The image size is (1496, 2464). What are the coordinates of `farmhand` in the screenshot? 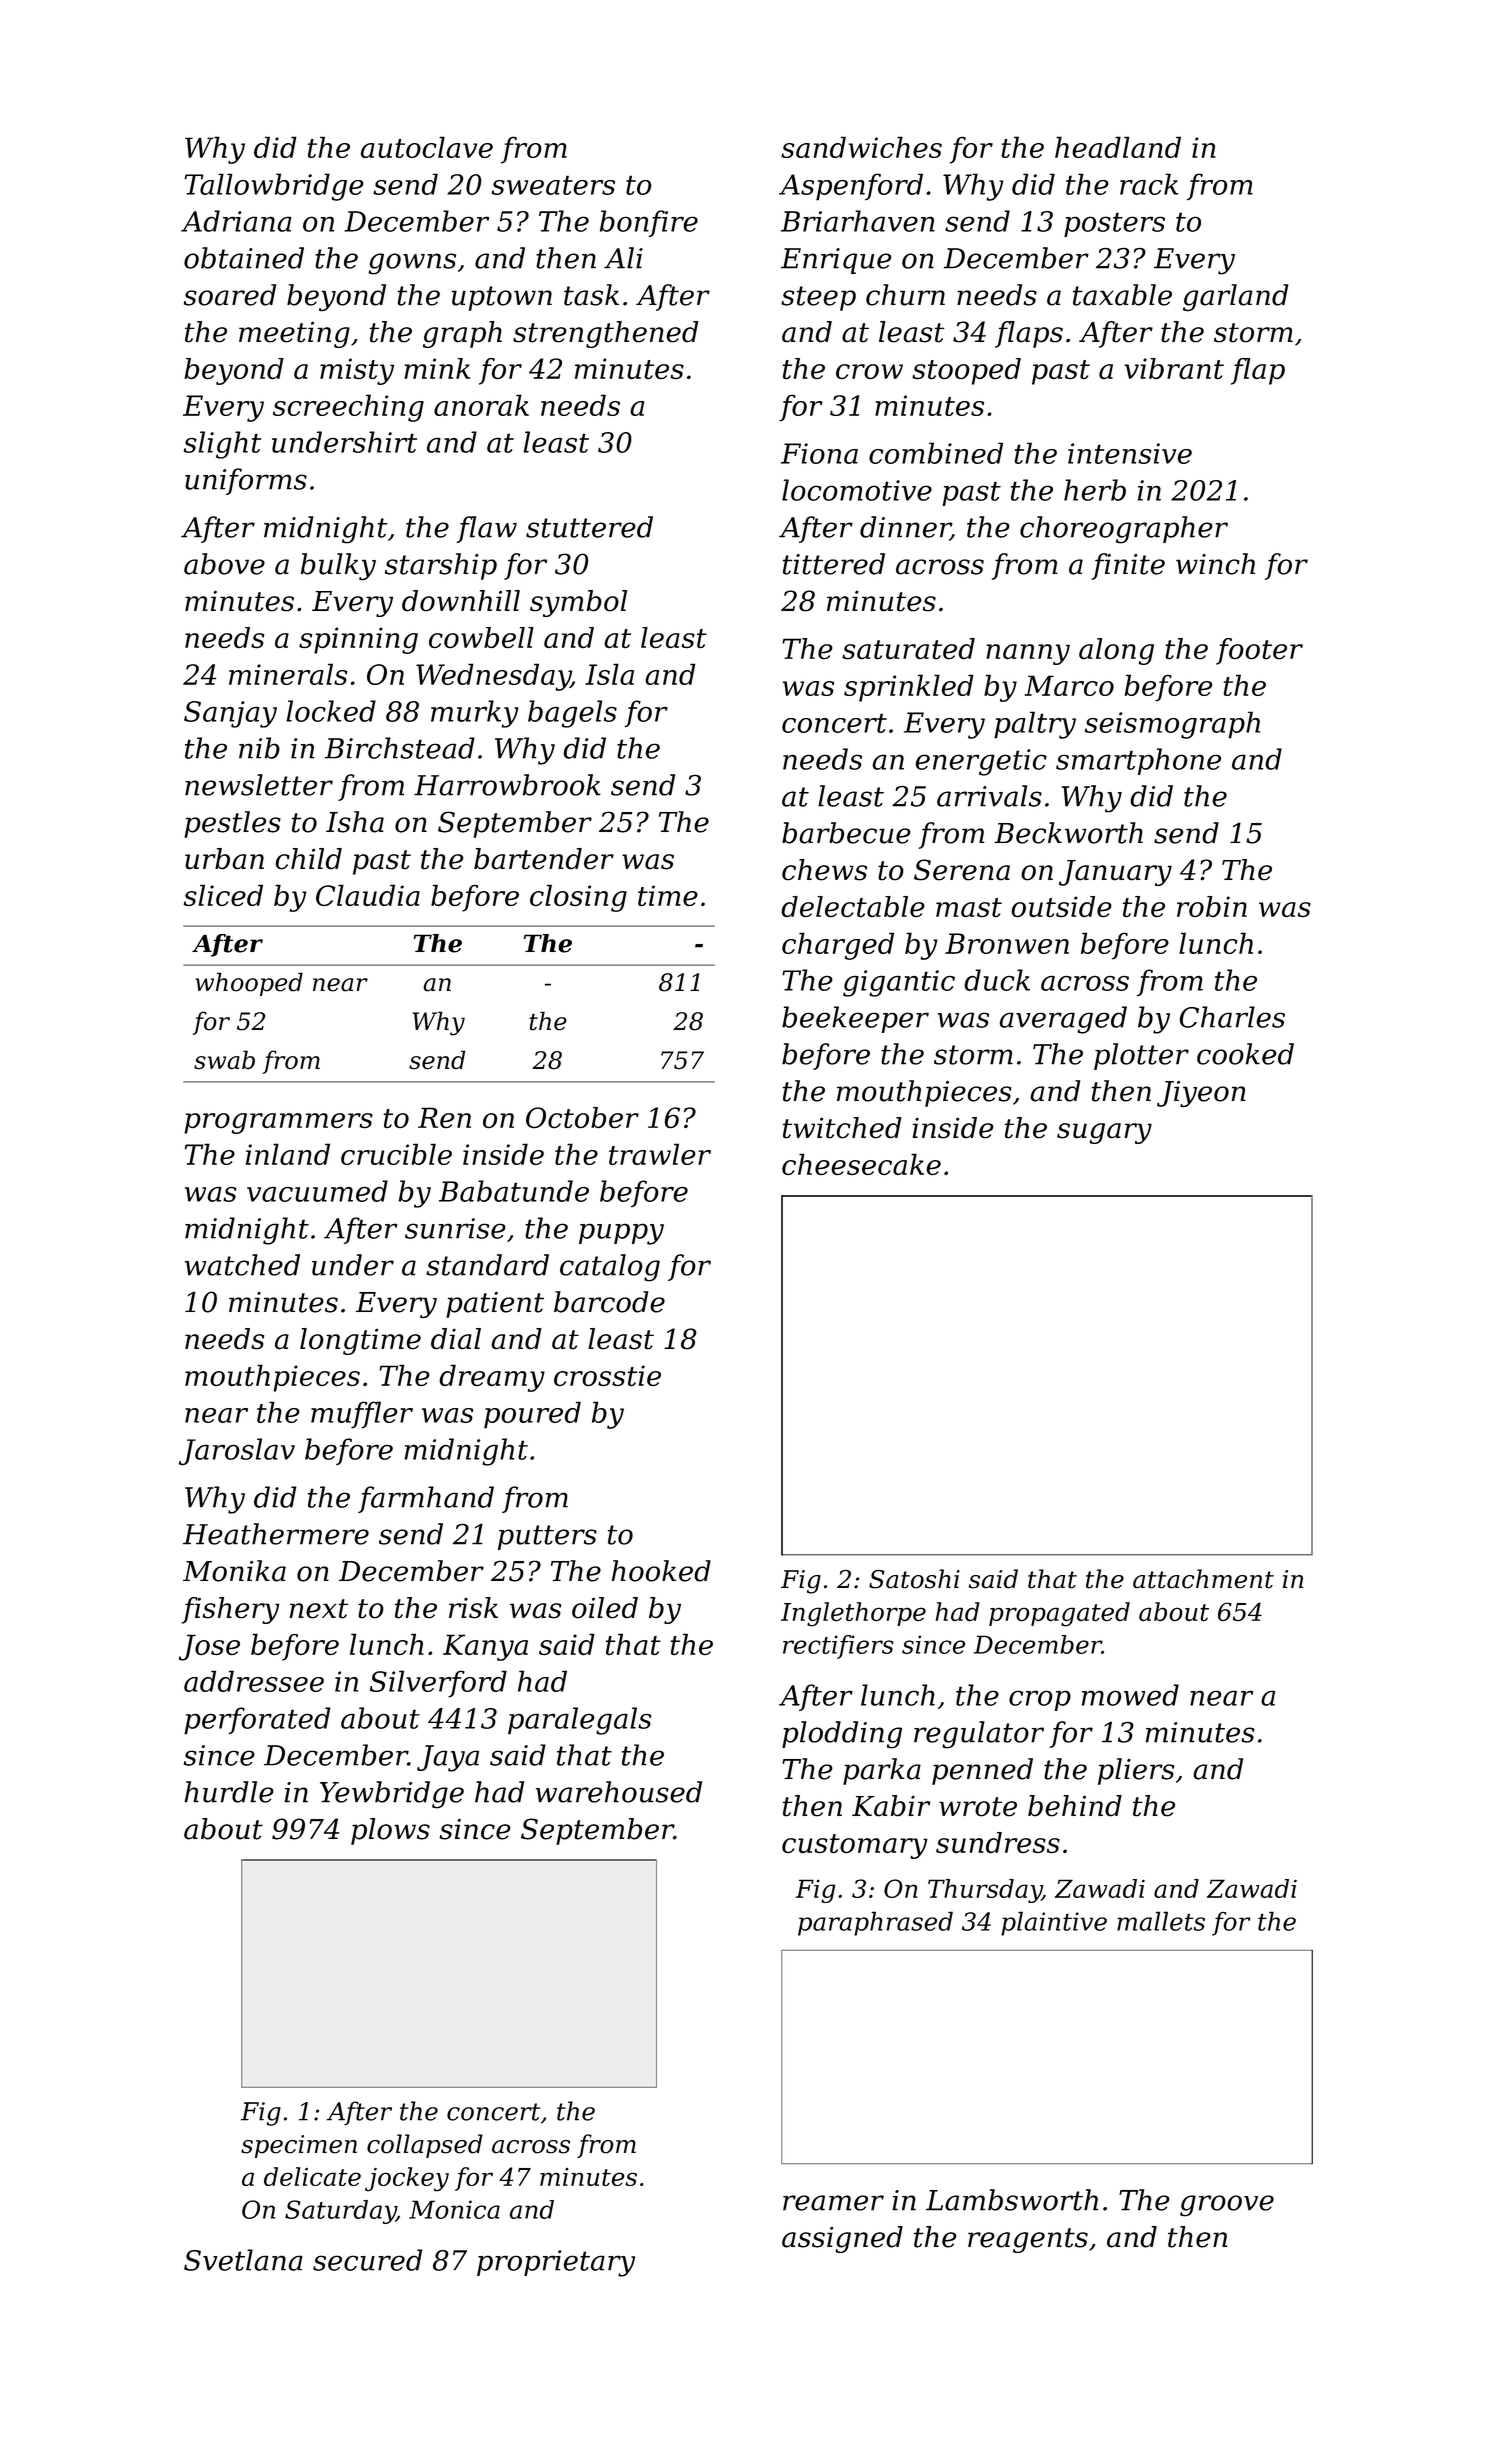 It's located at (426, 1499).
